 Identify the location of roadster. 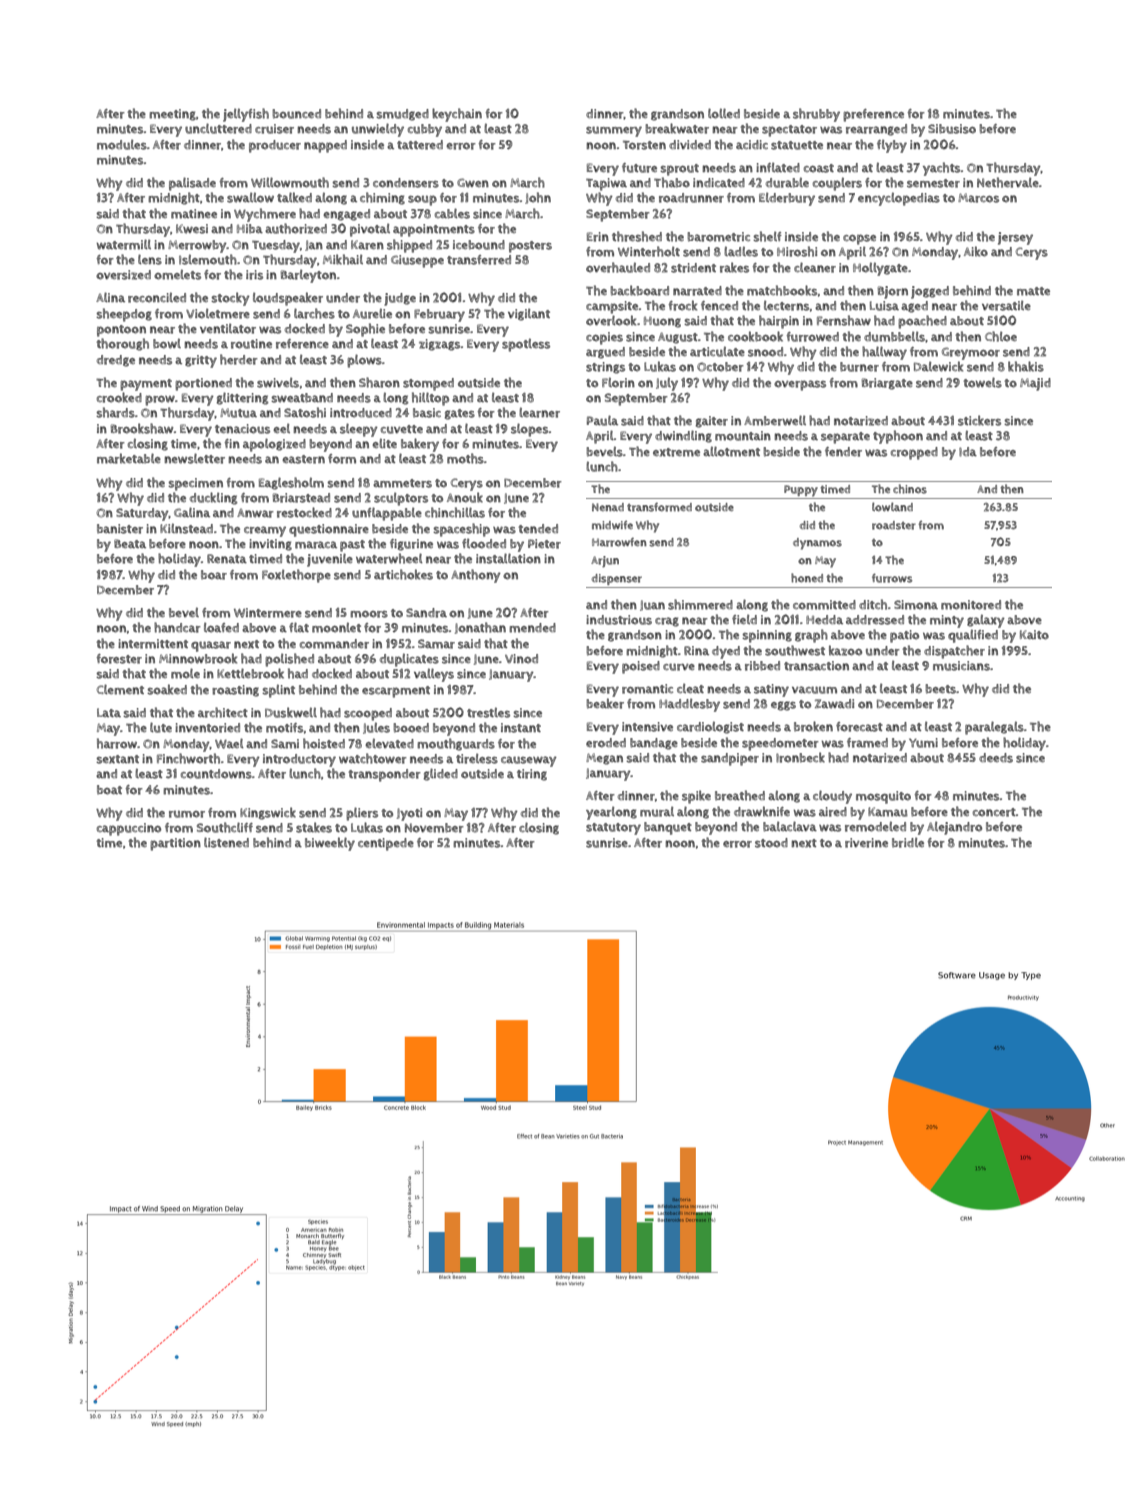
(894, 525).
